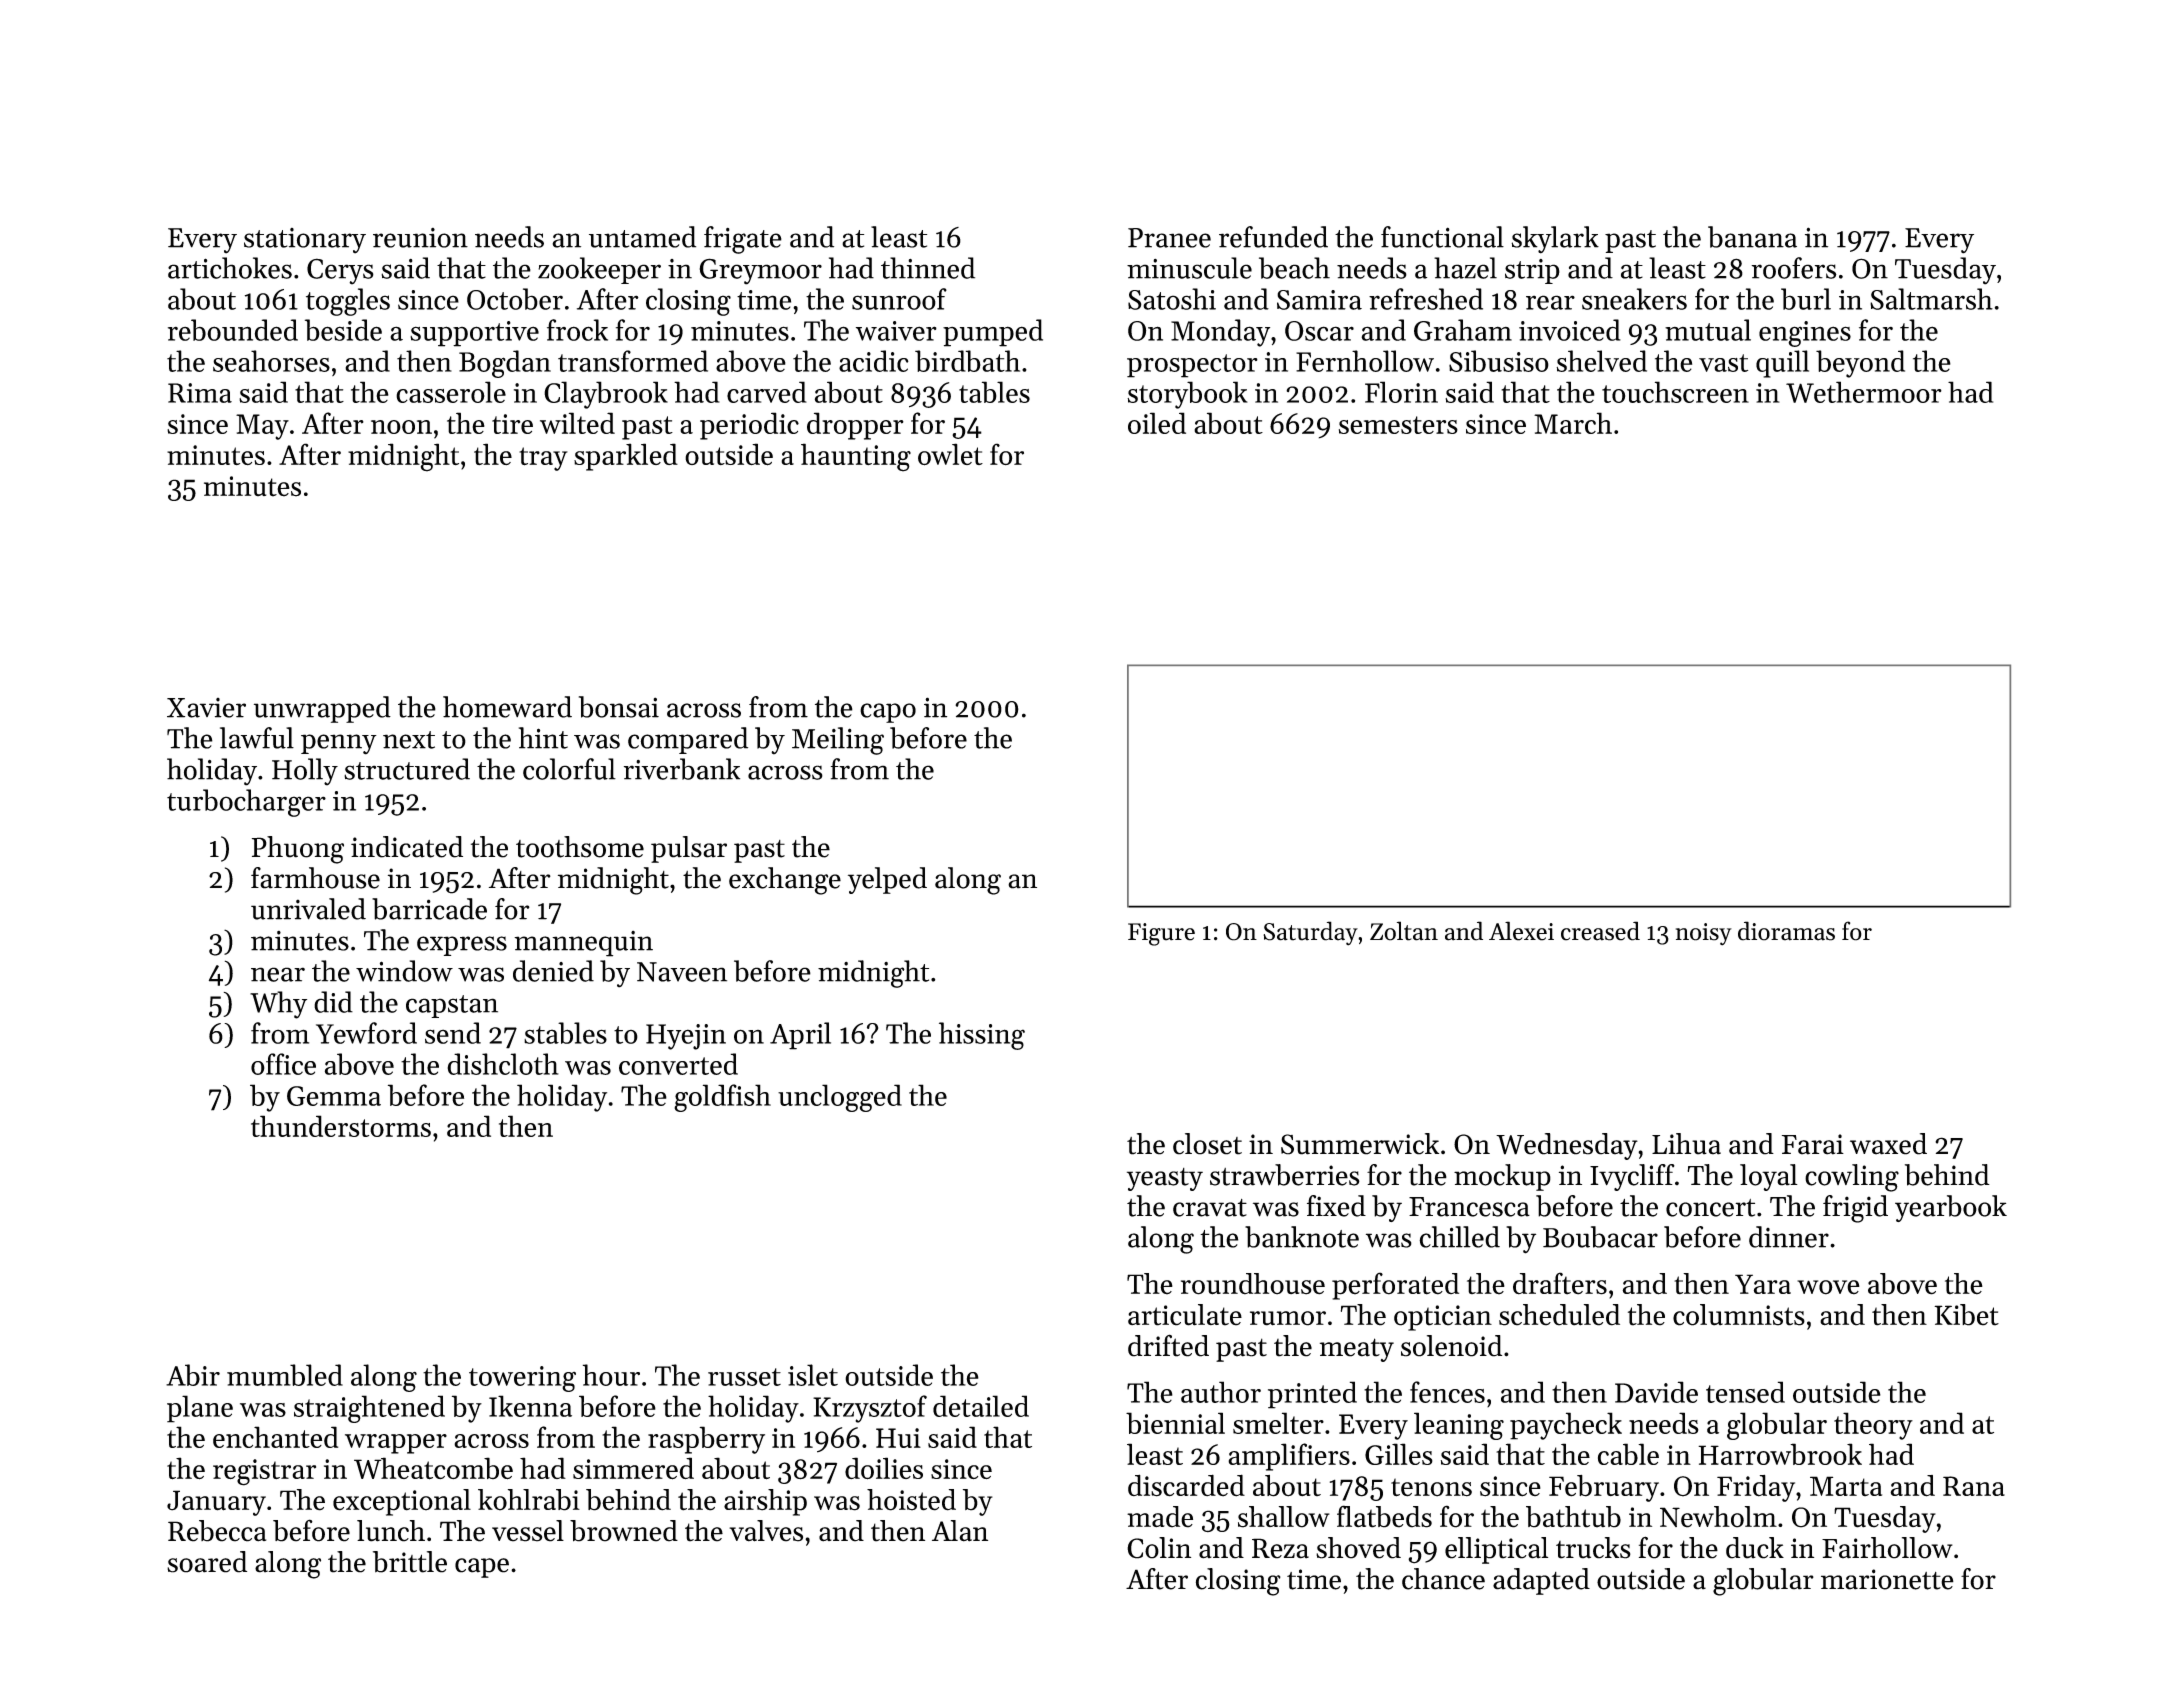 The image size is (2178, 1683). Describe the element at coordinates (1755, 1548) in the screenshot. I see `duck` at that location.
